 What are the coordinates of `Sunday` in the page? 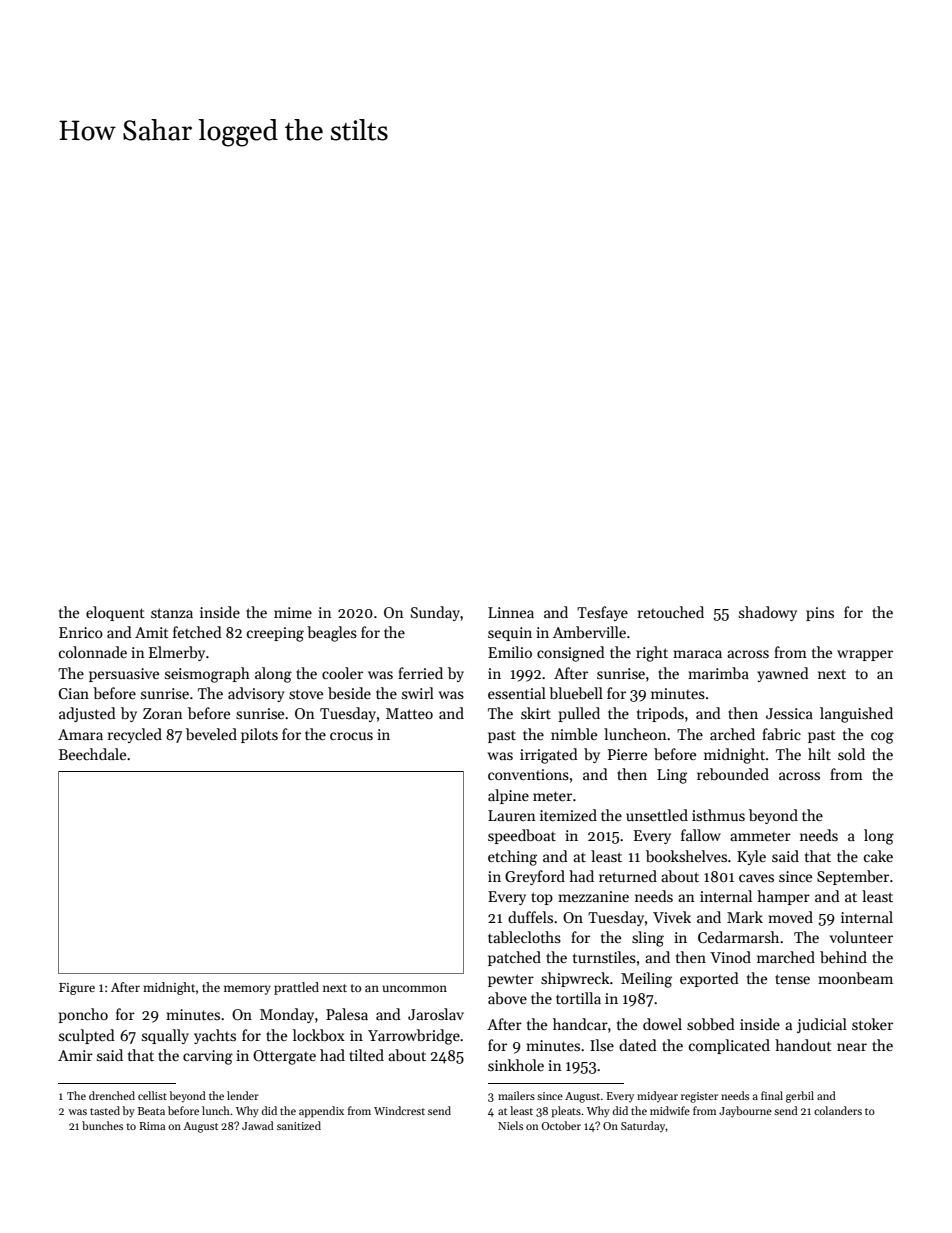 It's located at (436, 613).
